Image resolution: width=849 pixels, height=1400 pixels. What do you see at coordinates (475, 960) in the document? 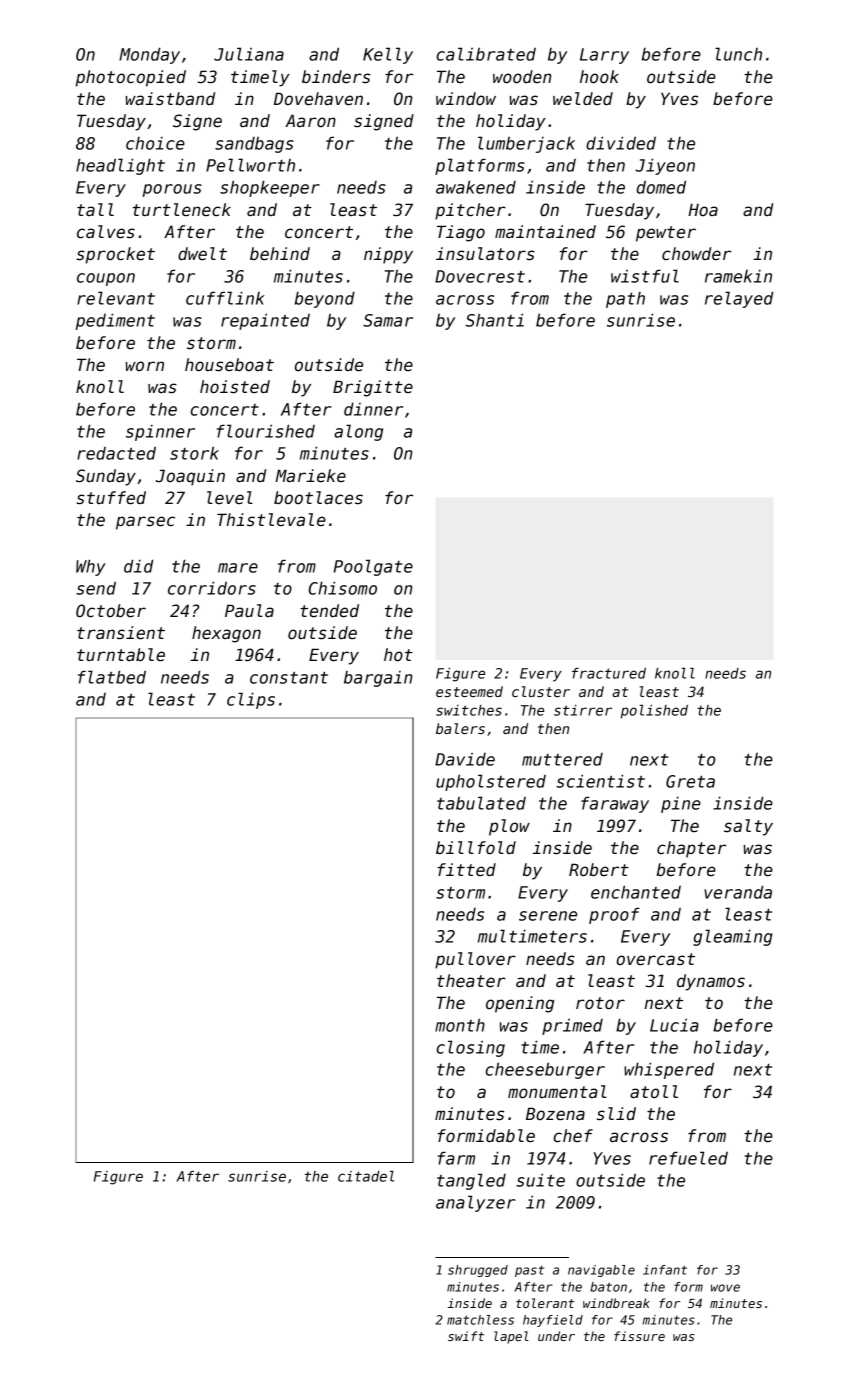
I see `pullover` at bounding box center [475, 960].
